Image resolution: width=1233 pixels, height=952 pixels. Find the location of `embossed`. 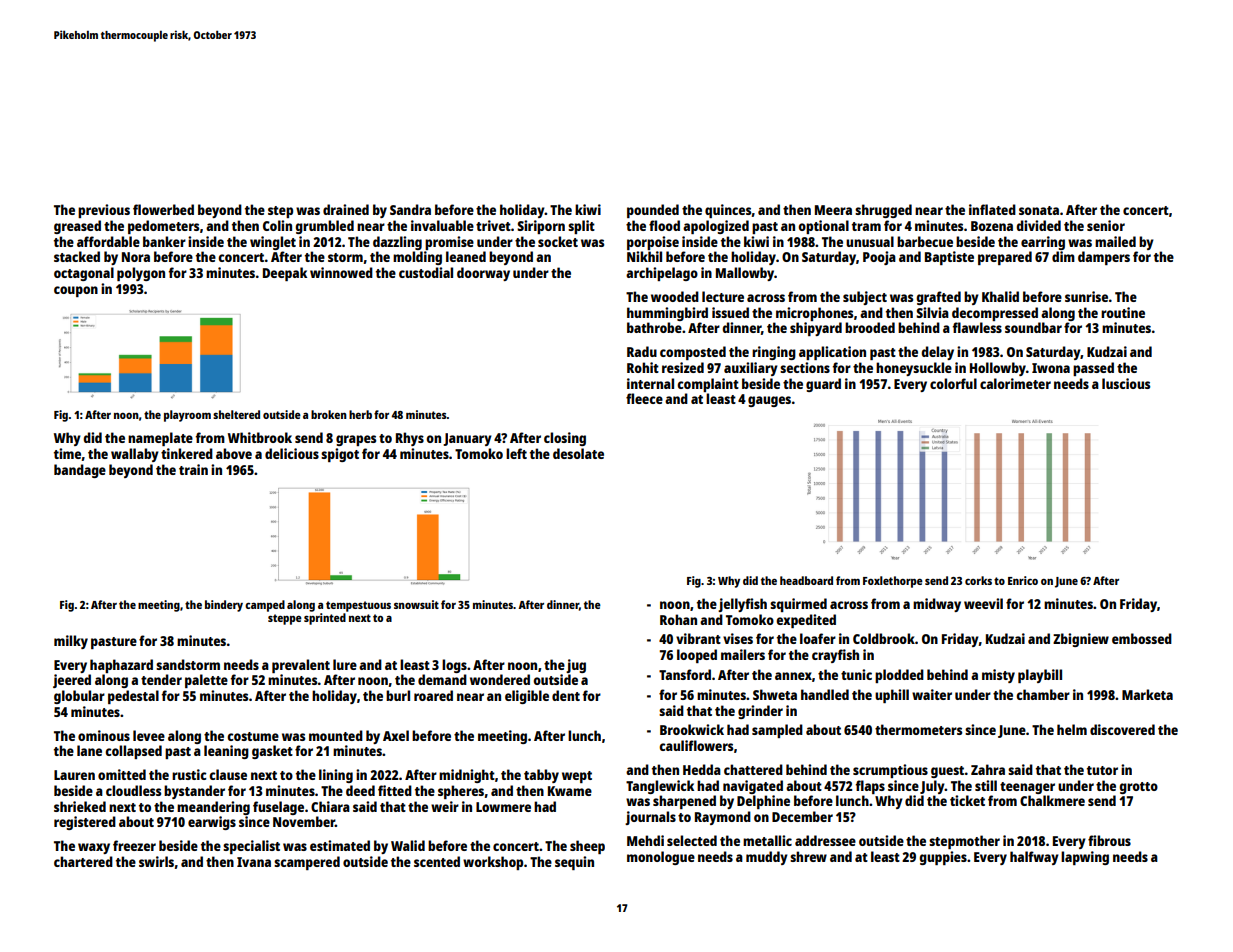

embossed is located at coordinates (1142, 638).
